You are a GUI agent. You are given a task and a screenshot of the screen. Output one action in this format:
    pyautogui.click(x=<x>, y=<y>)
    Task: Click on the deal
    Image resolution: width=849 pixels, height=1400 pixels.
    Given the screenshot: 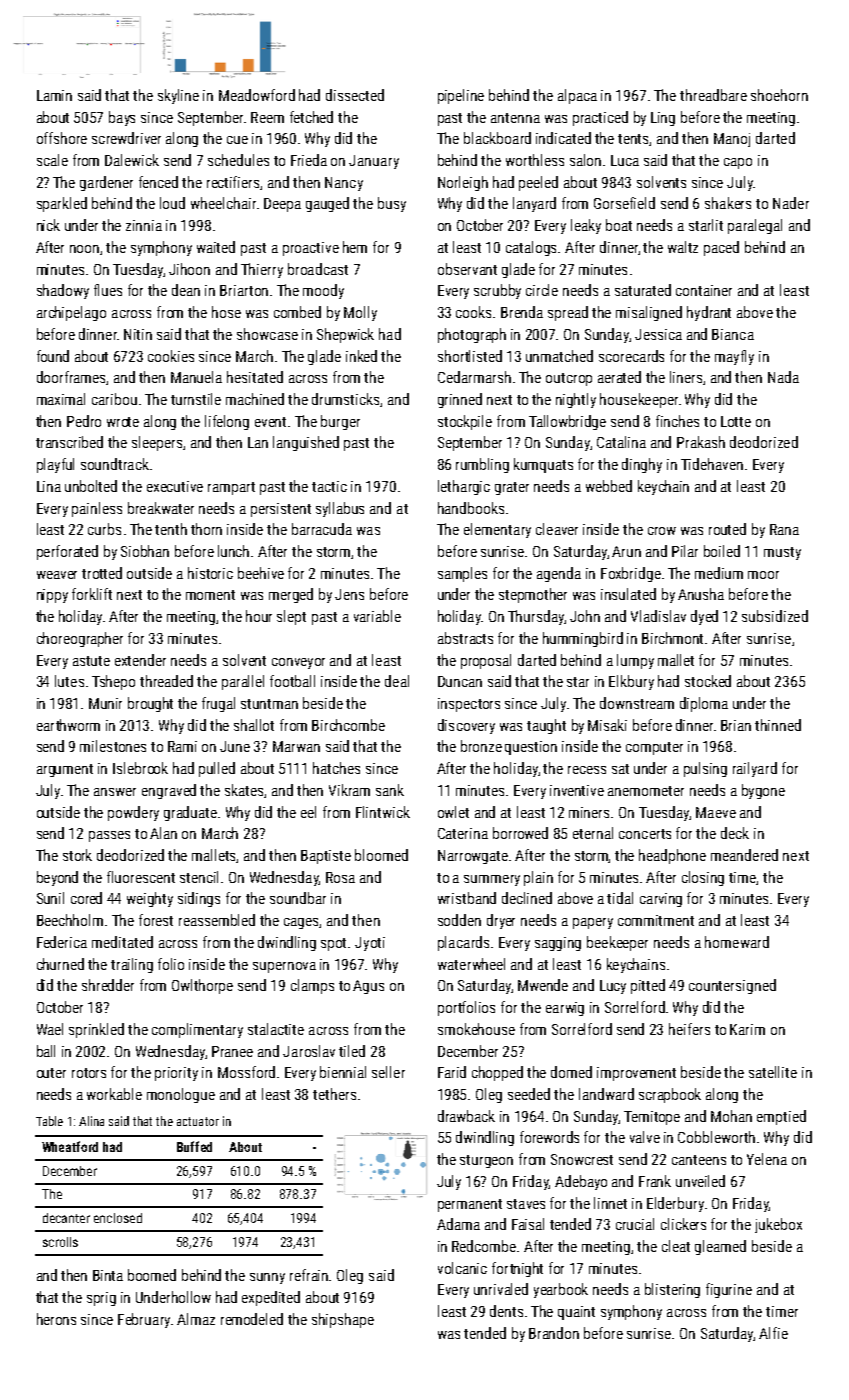 What is the action you would take?
    pyautogui.click(x=397, y=681)
